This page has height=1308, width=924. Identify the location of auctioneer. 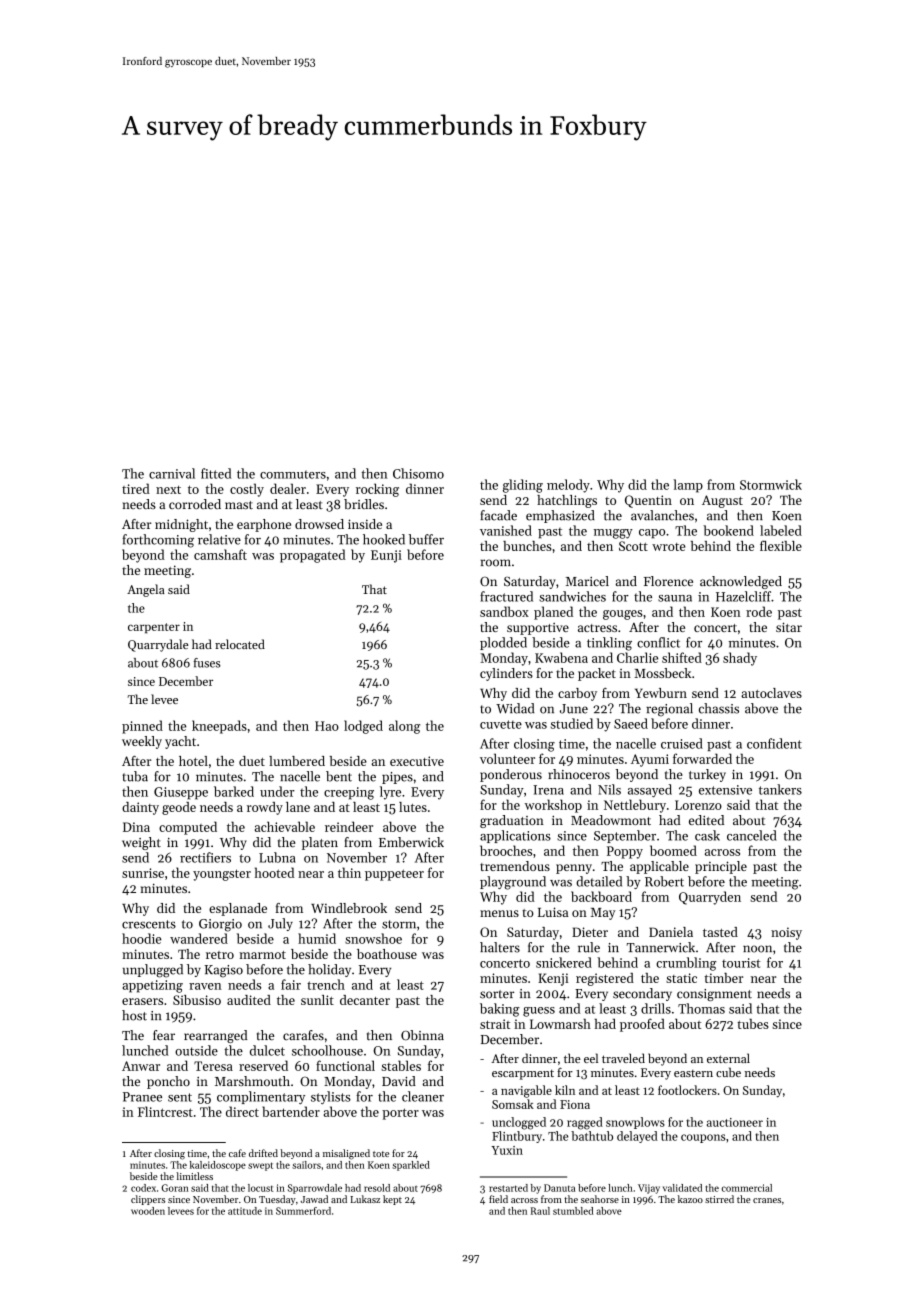
(735, 1122).
